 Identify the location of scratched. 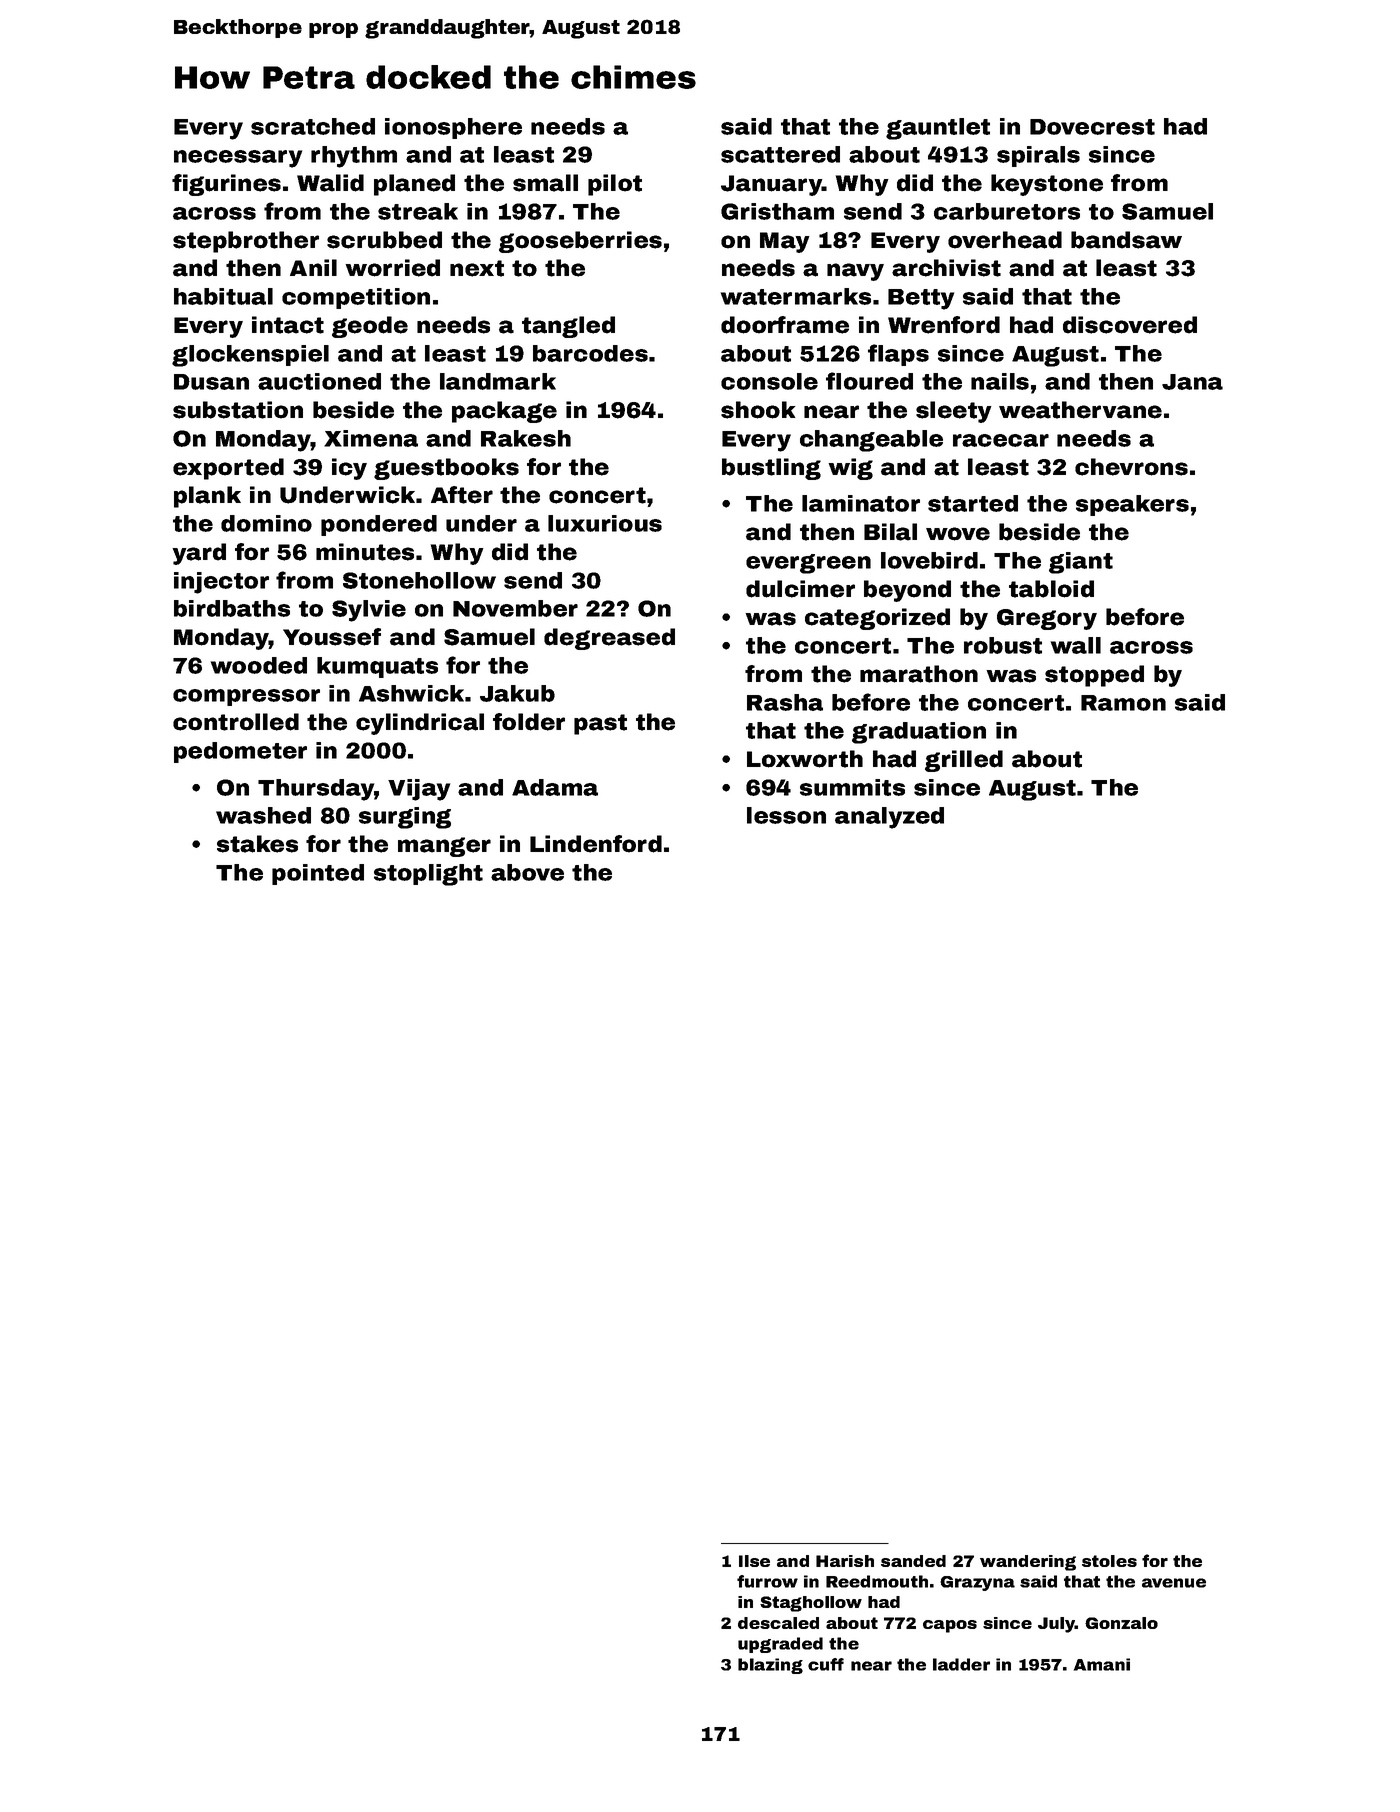
(313, 126).
